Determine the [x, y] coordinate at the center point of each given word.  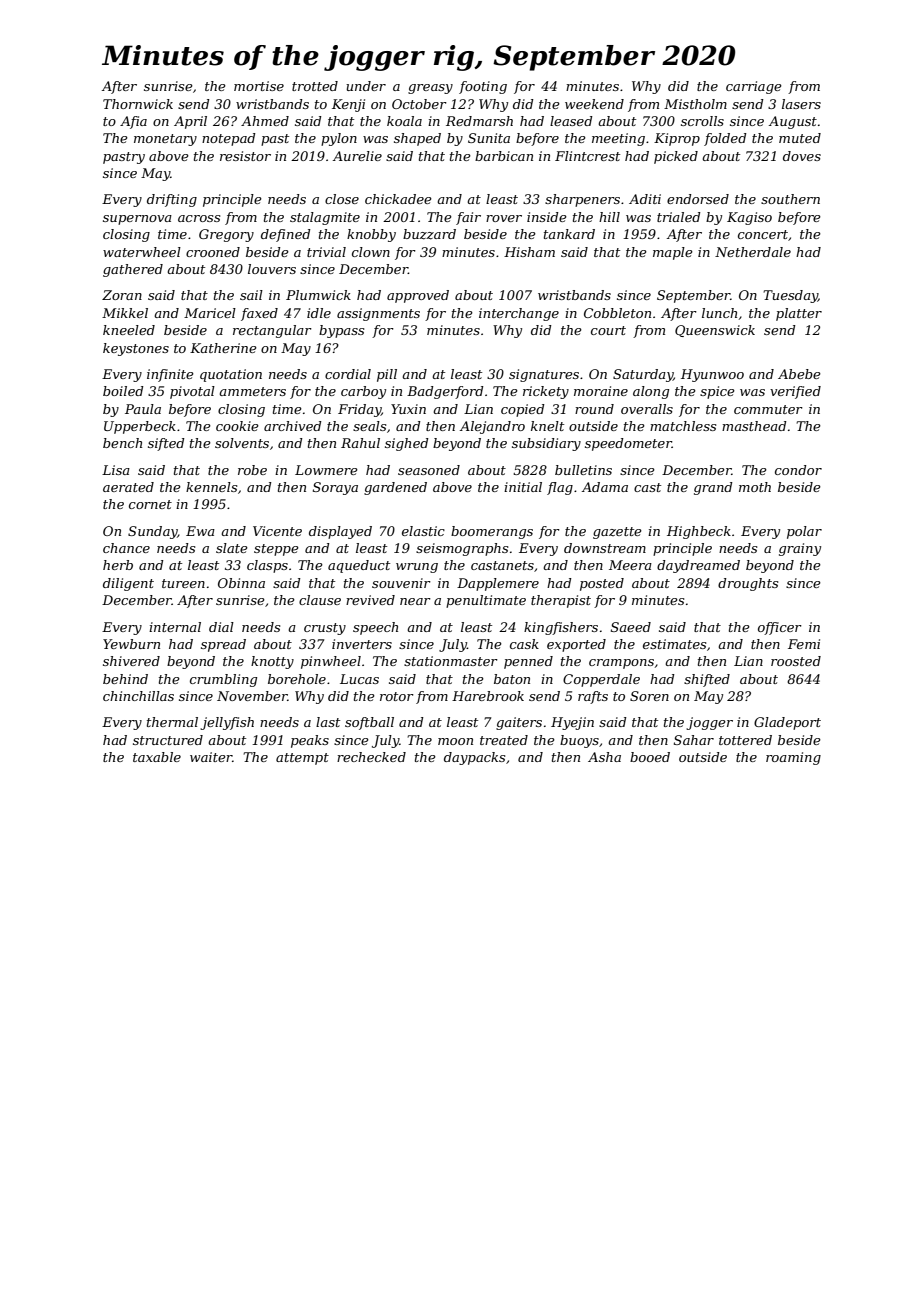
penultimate [486, 601]
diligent [128, 584]
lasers [801, 104]
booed [650, 757]
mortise [259, 86]
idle [319, 313]
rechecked [371, 757]
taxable [157, 757]
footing [483, 87]
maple [673, 253]
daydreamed [698, 566]
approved [418, 296]
